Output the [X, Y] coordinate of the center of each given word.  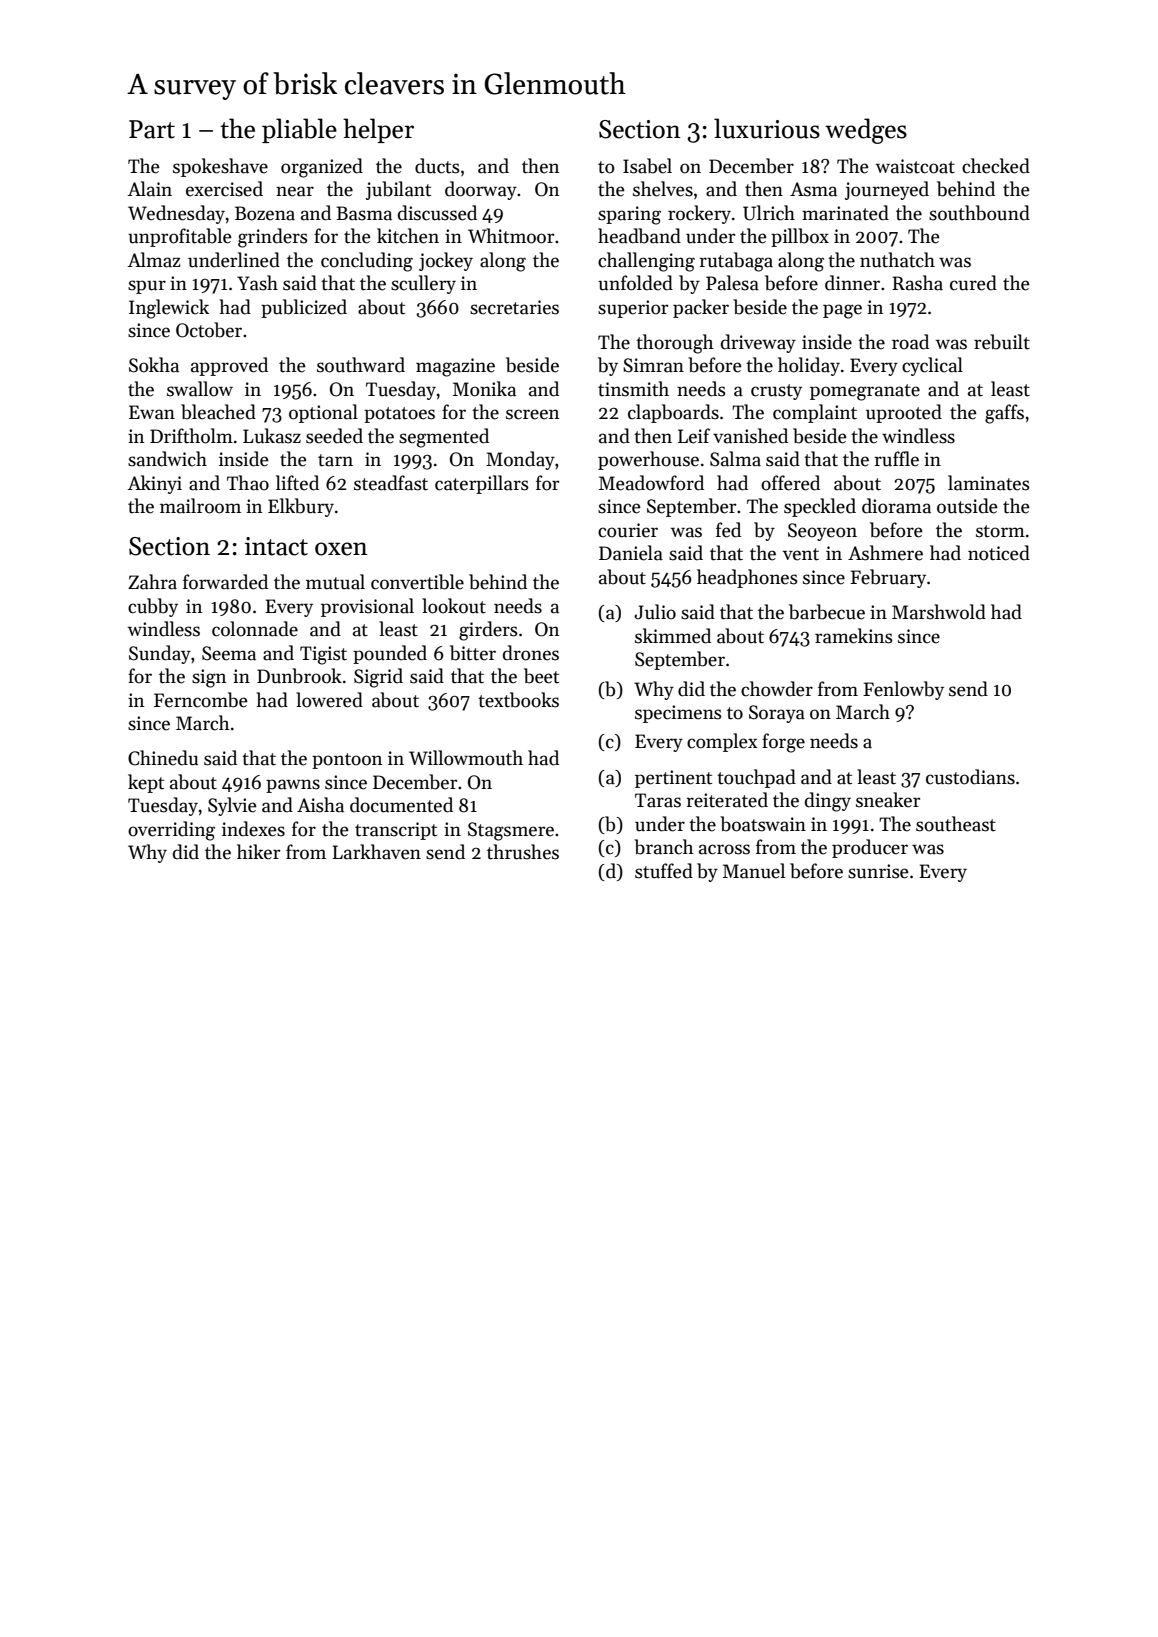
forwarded [225, 582]
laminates [989, 483]
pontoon [347, 761]
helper [378, 130]
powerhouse [648, 460]
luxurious [767, 128]
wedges [866, 131]
